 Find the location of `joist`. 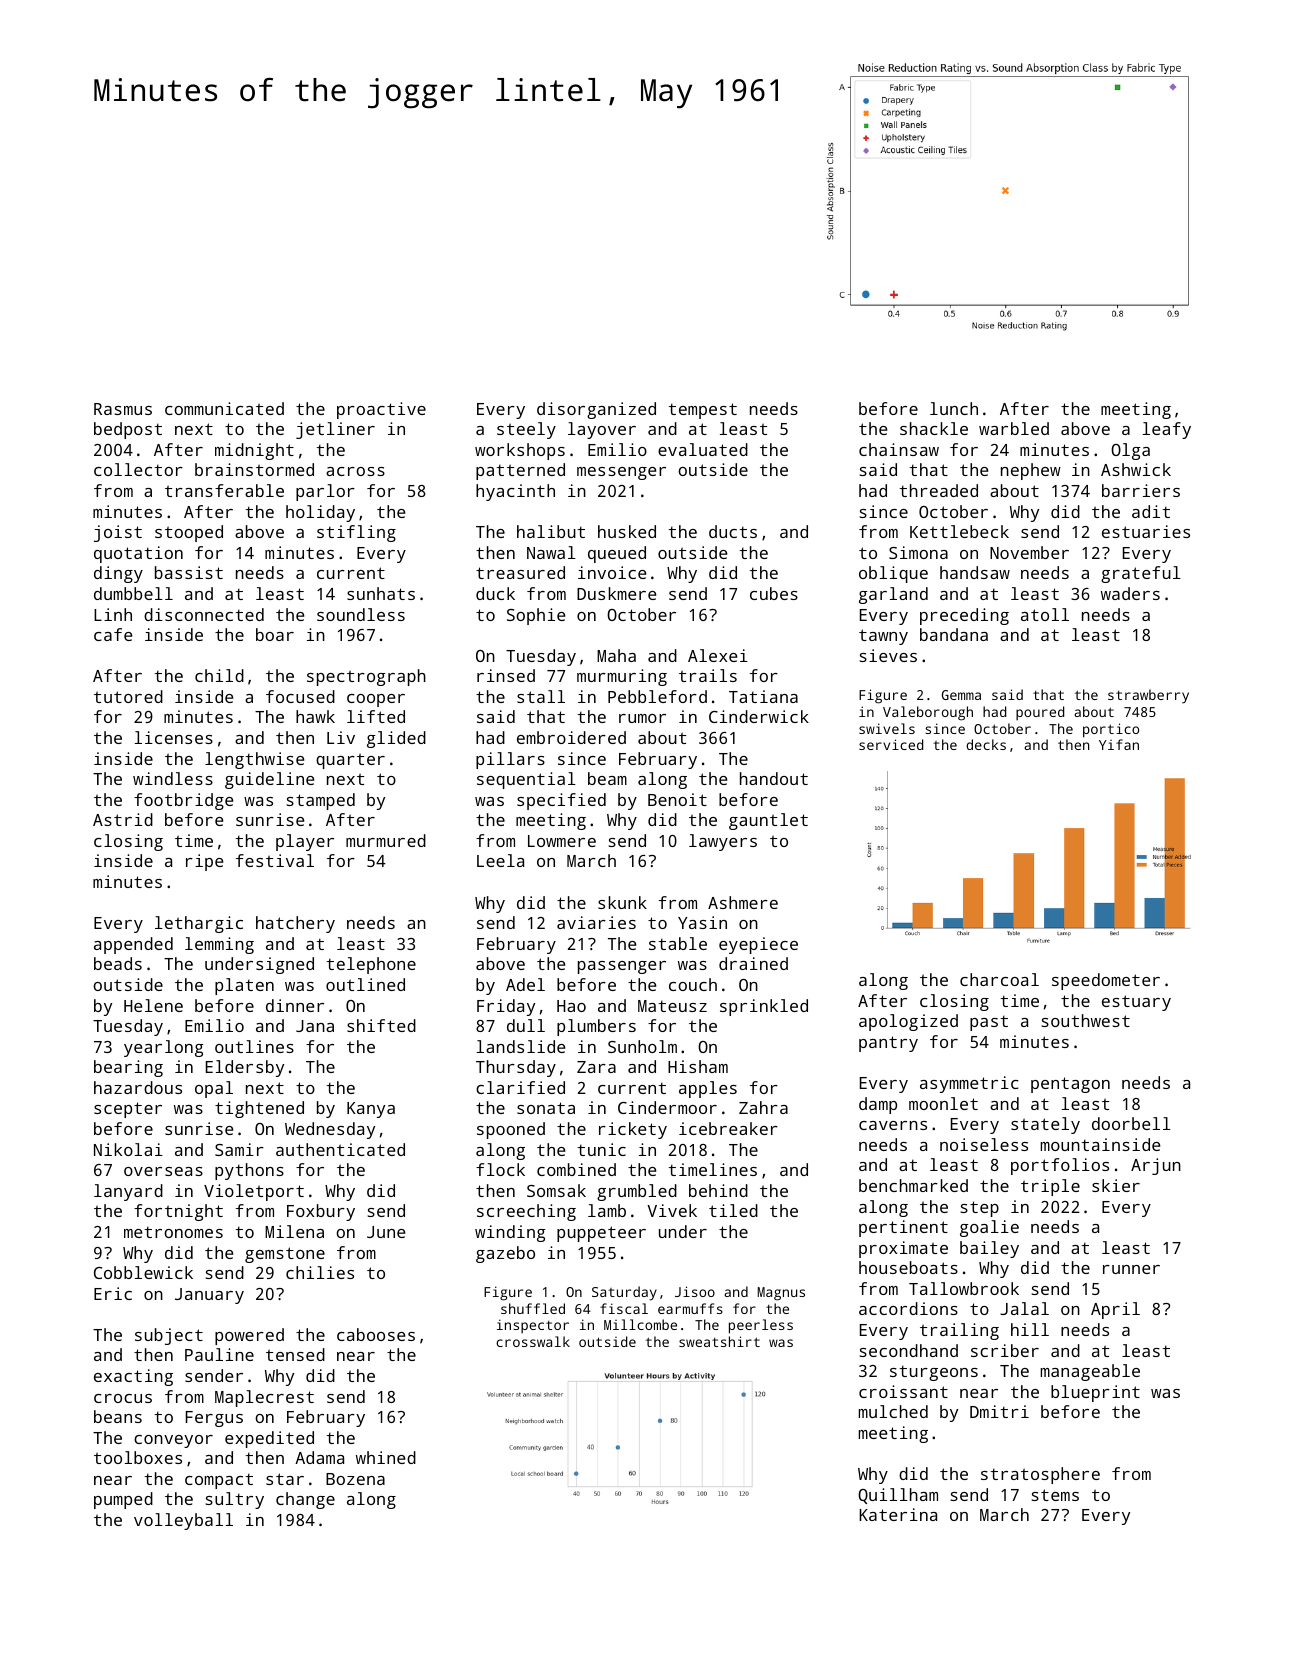

joist is located at coordinates (118, 533).
